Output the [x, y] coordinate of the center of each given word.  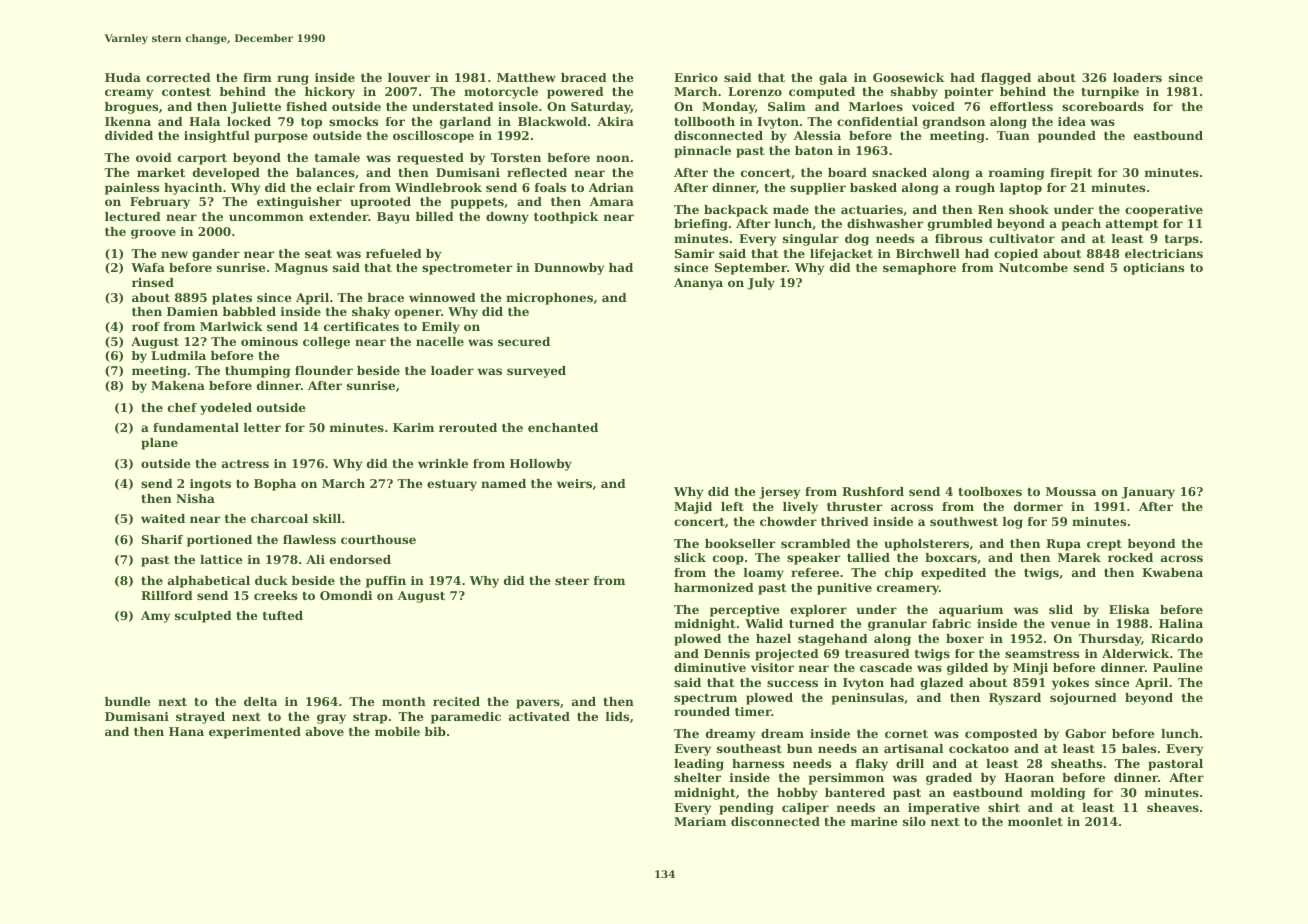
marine [874, 821]
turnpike [1110, 93]
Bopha [275, 485]
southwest [964, 521]
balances [325, 172]
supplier [818, 189]
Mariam [700, 821]
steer [572, 581]
